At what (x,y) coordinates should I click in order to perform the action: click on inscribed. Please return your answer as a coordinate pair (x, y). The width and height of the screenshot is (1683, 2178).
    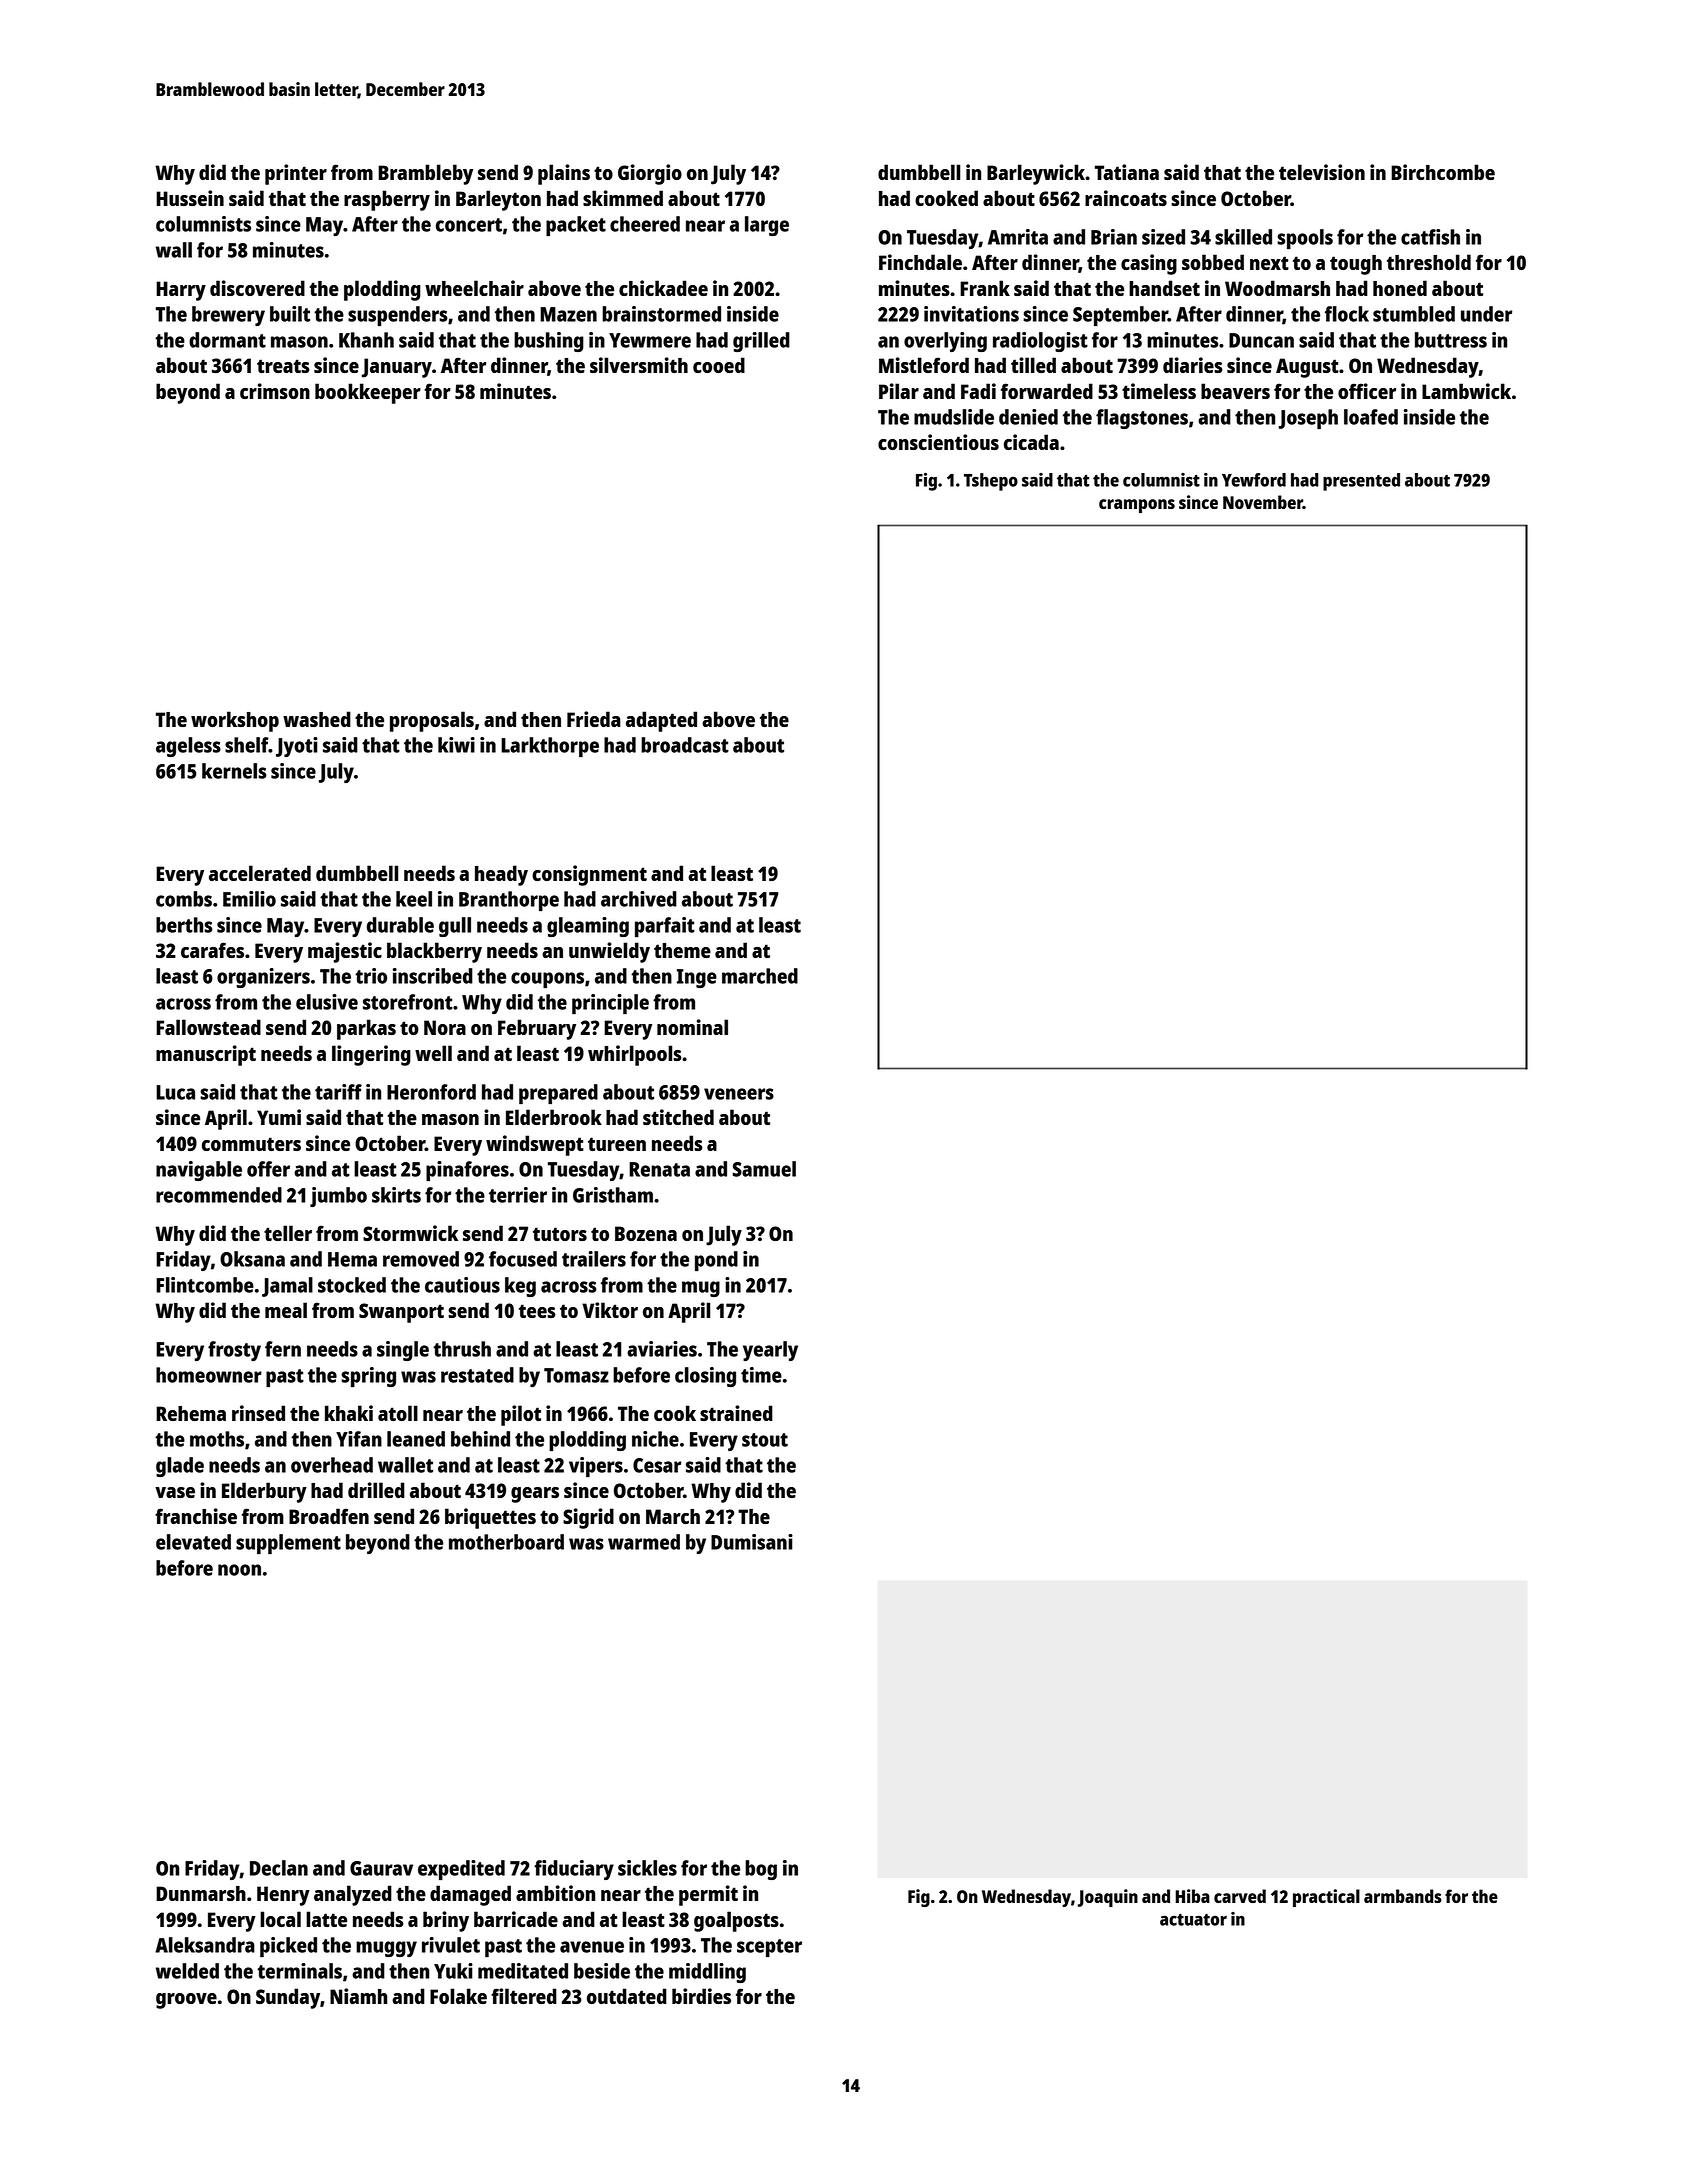
    Looking at the image, I should click on (433, 976).
